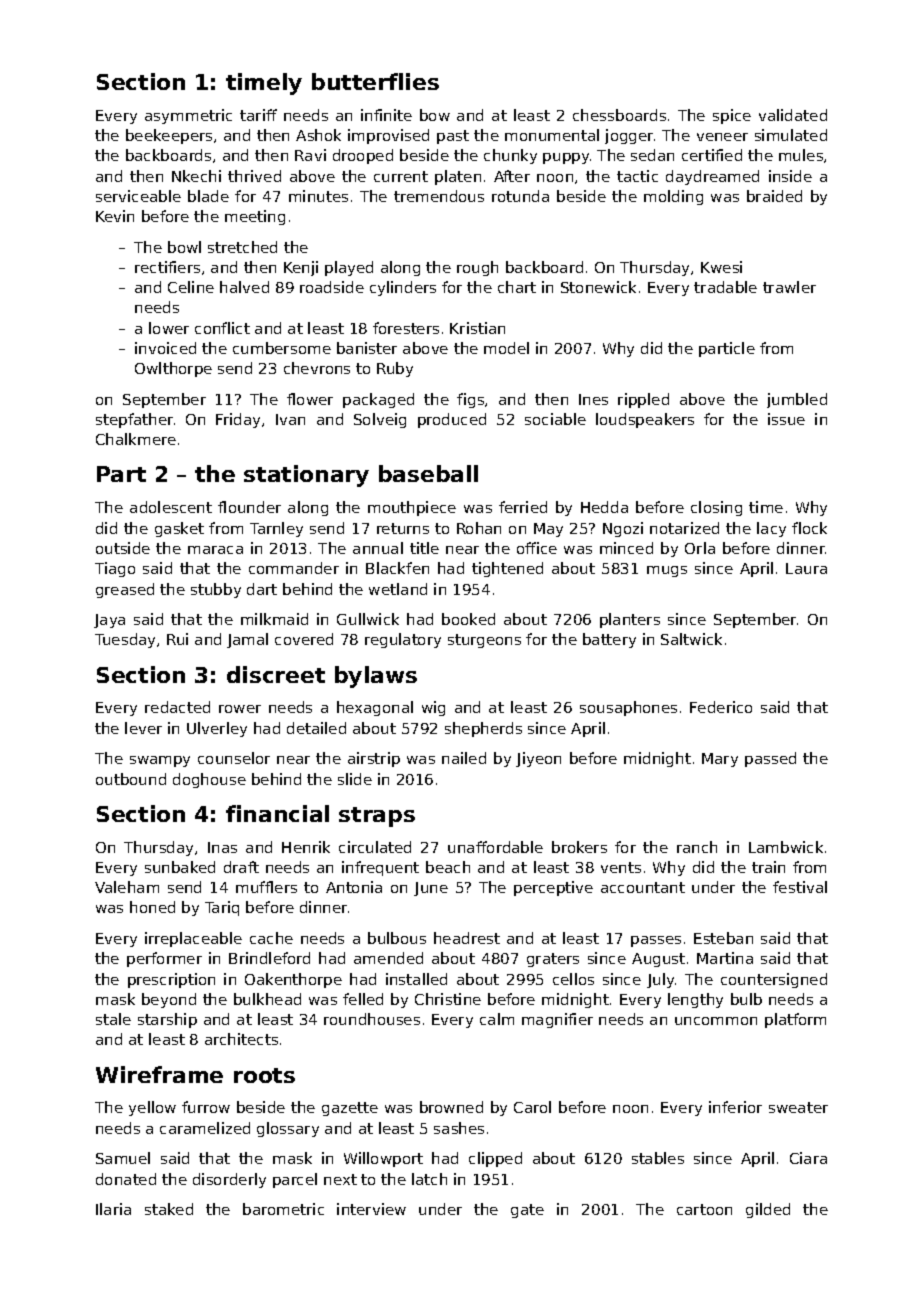  I want to click on Tuesday, so click(125, 640).
